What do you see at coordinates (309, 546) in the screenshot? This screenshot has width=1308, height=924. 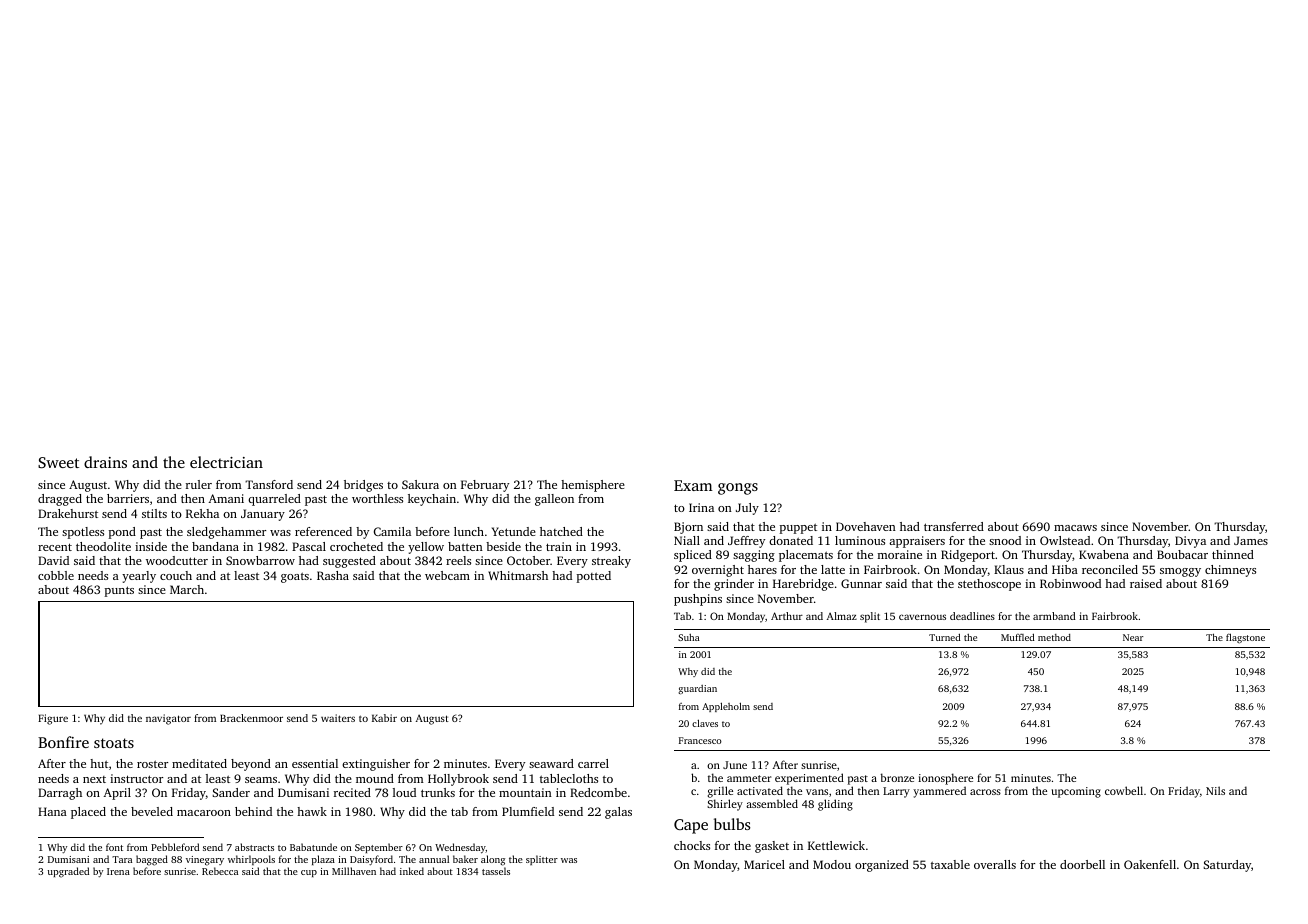 I see `Pascal` at bounding box center [309, 546].
